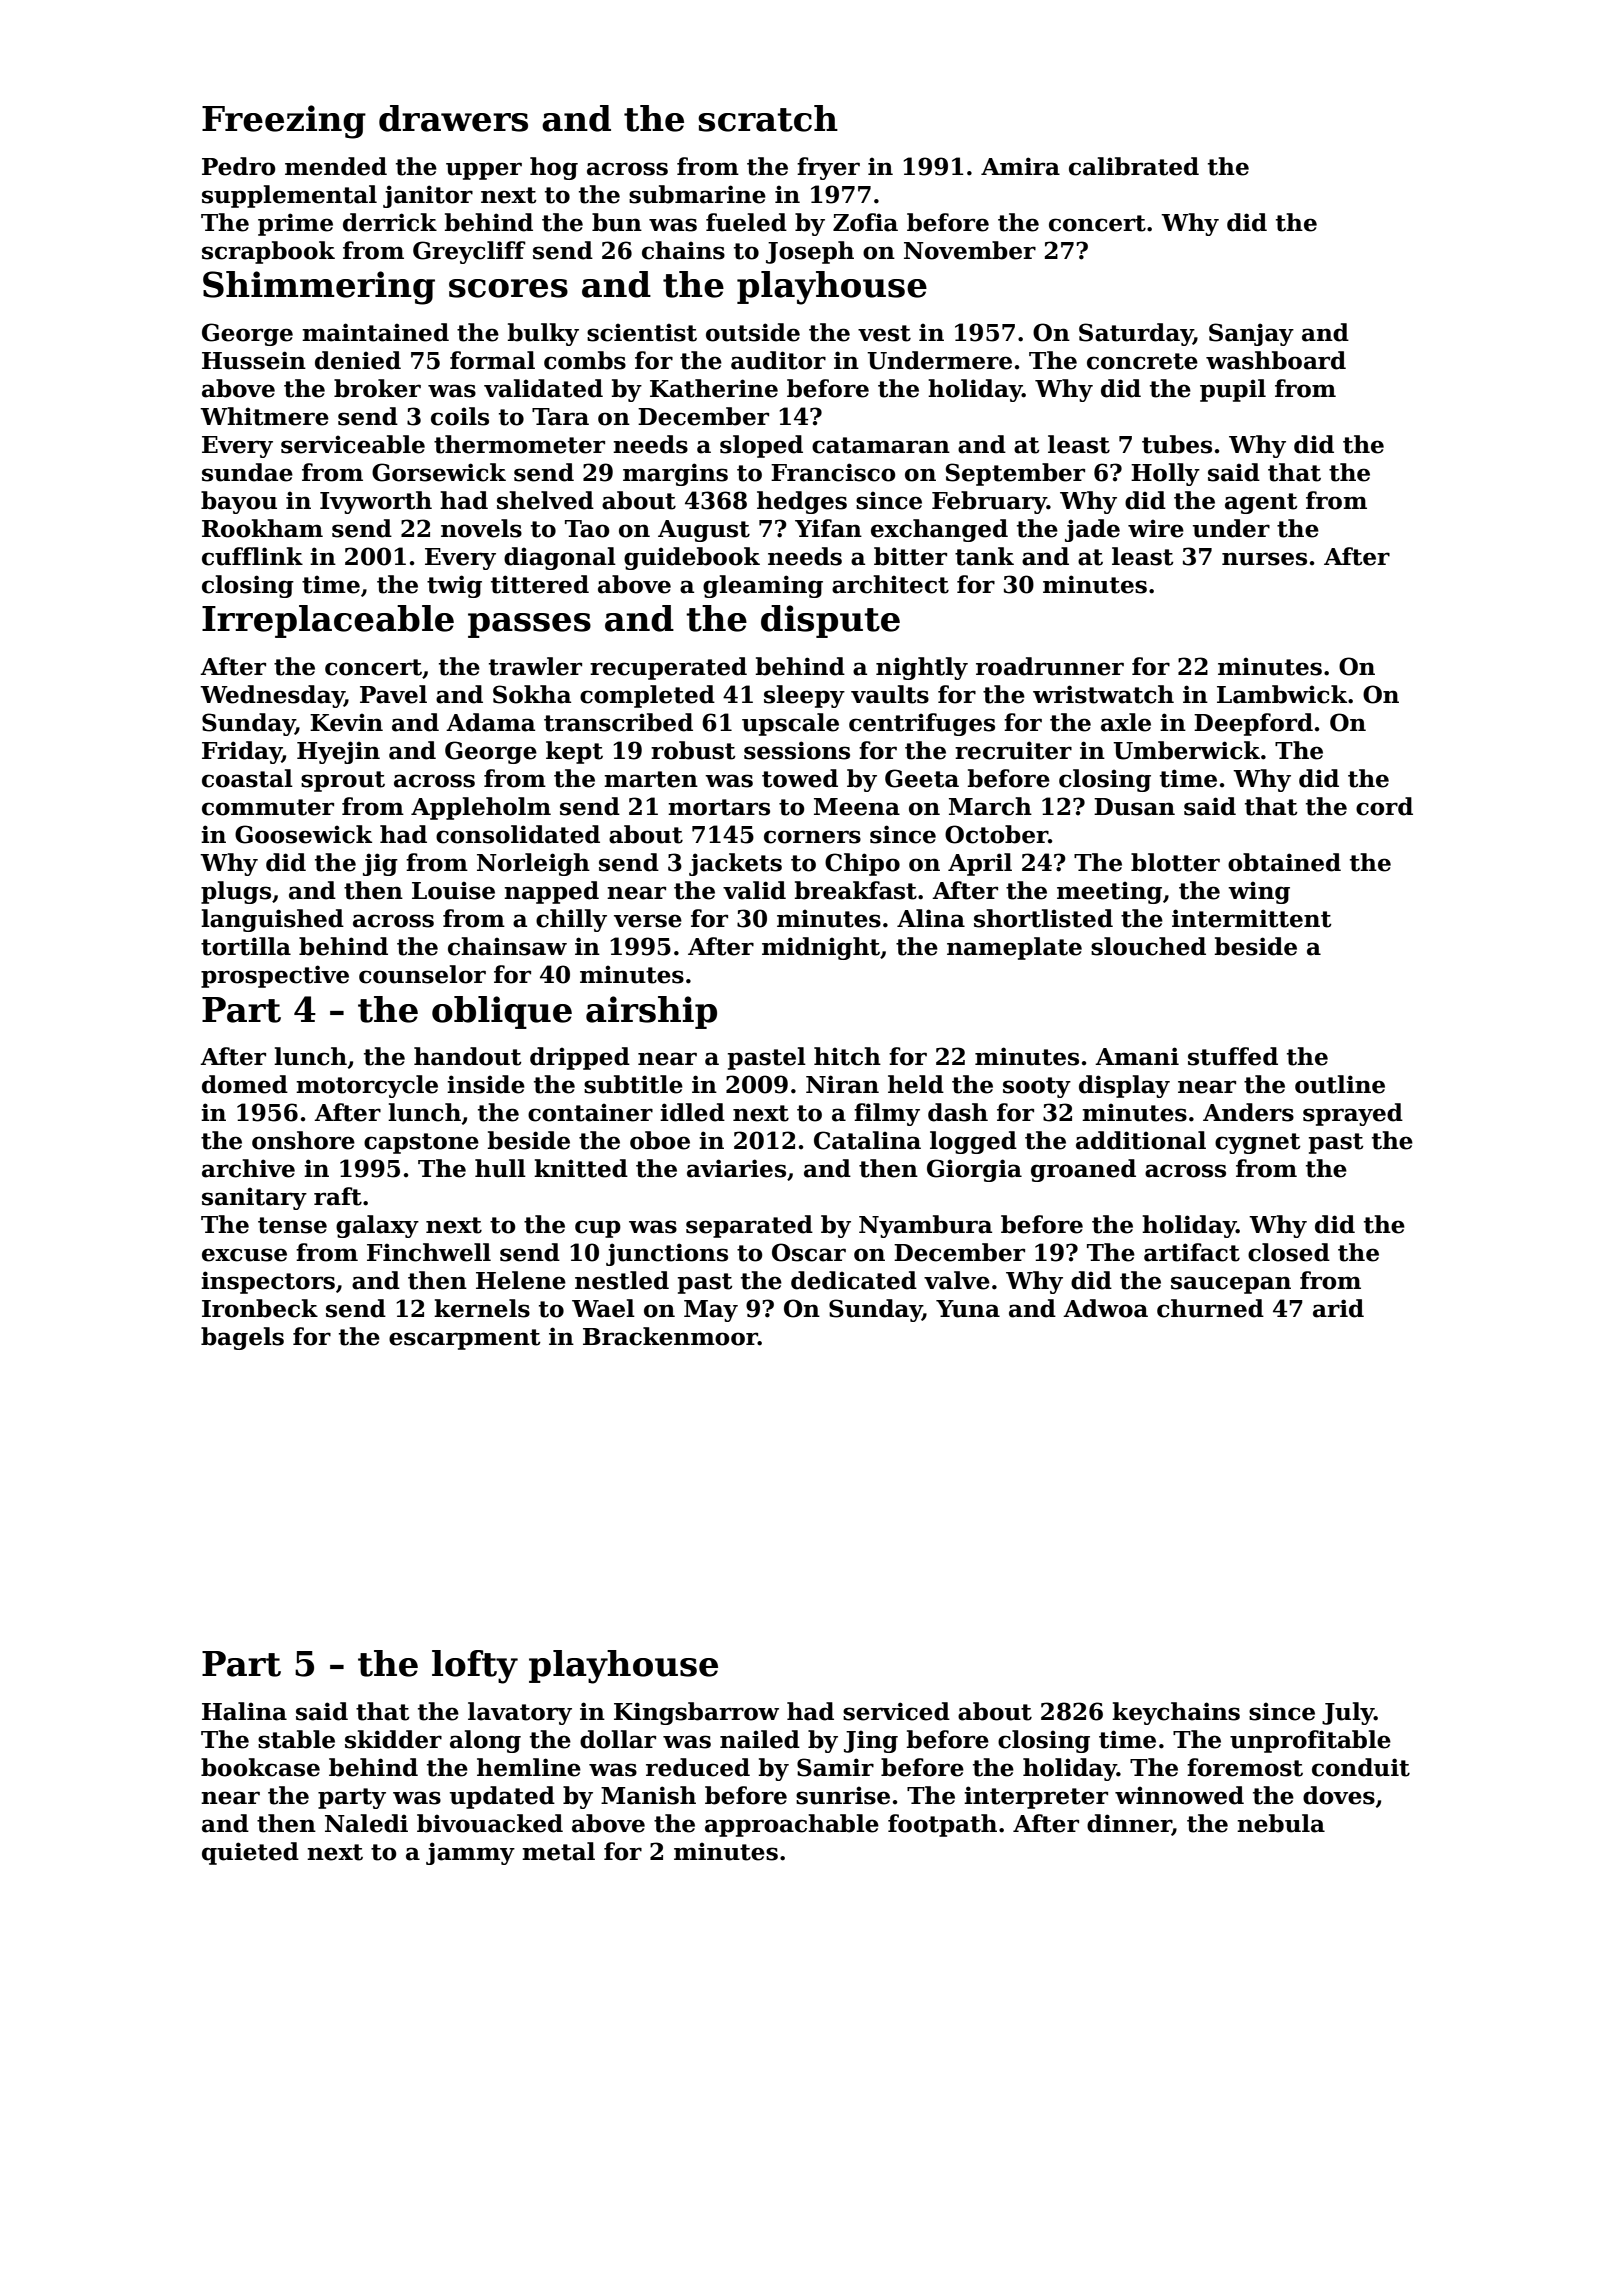 This screenshot has height=2292, width=1620. I want to click on calibrated, so click(1134, 166).
